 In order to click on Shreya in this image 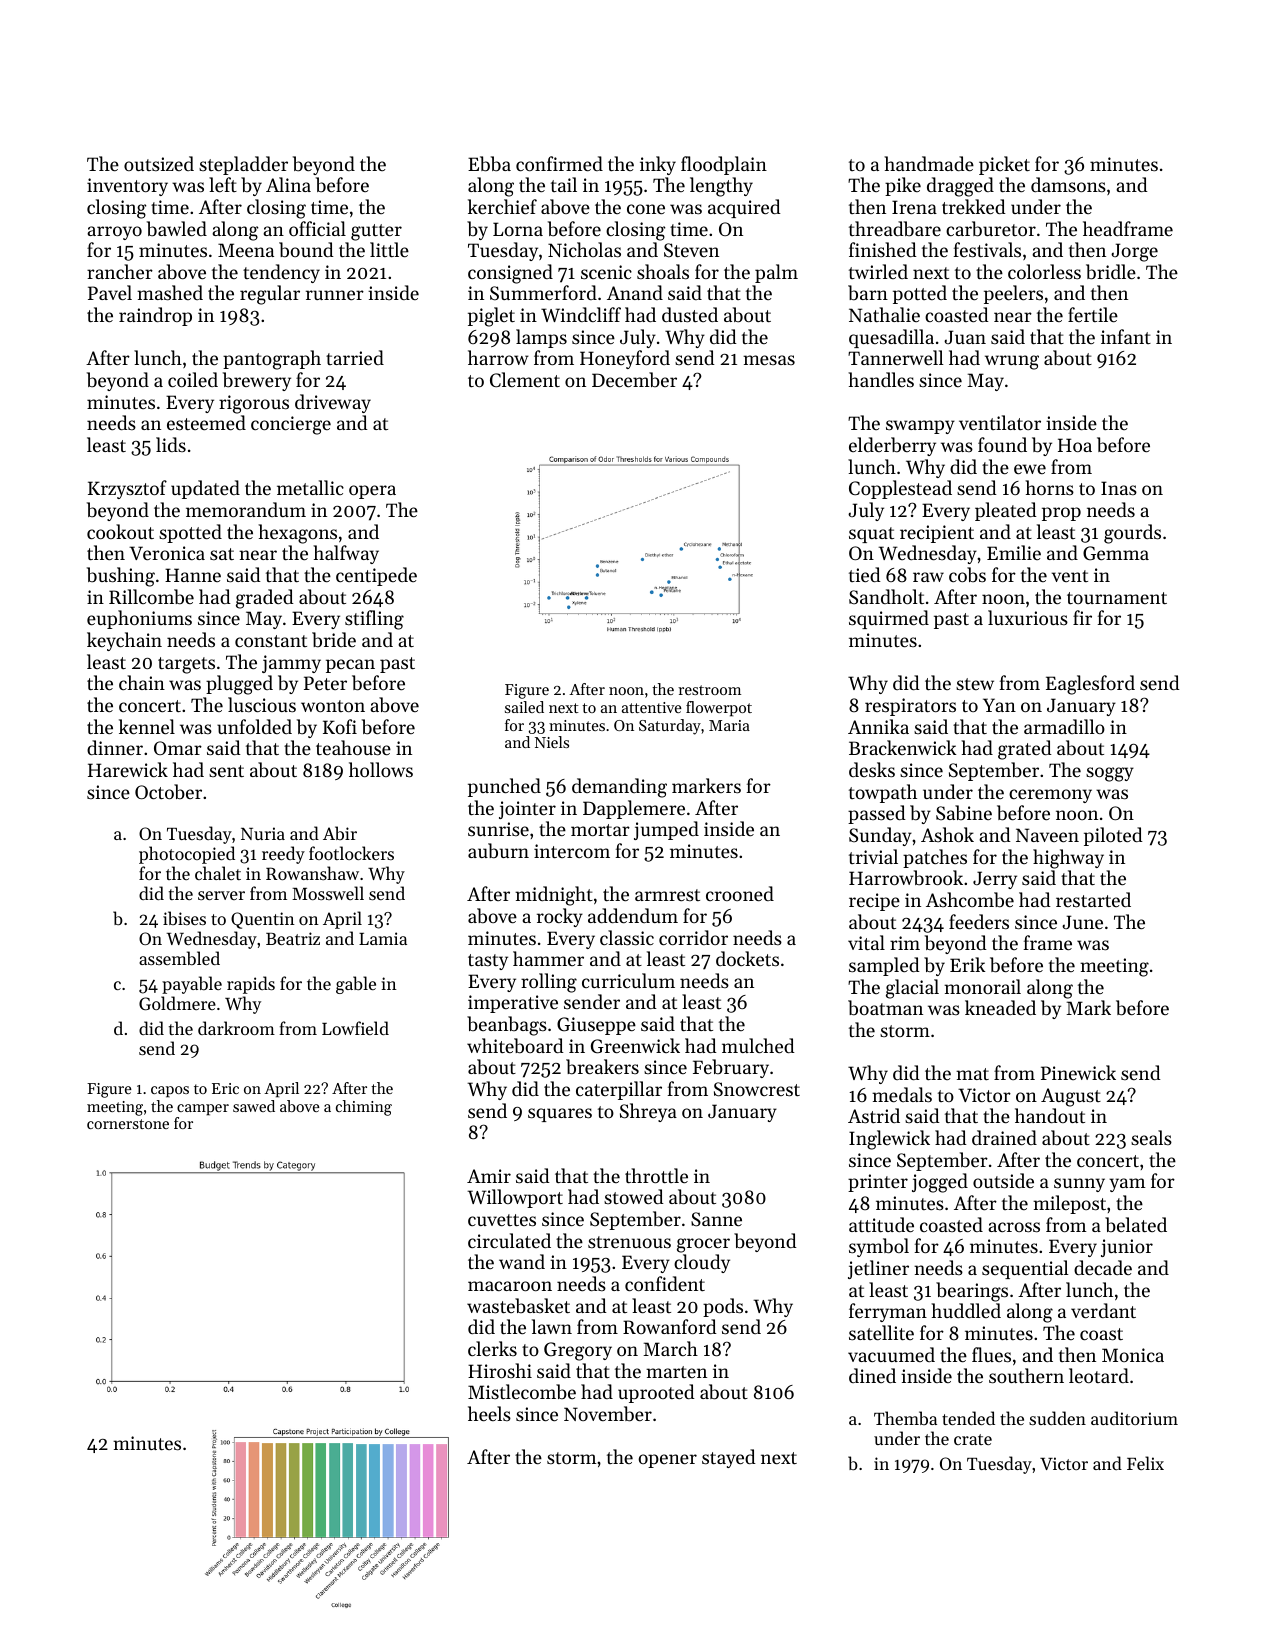, I will do `click(648, 1112)`.
